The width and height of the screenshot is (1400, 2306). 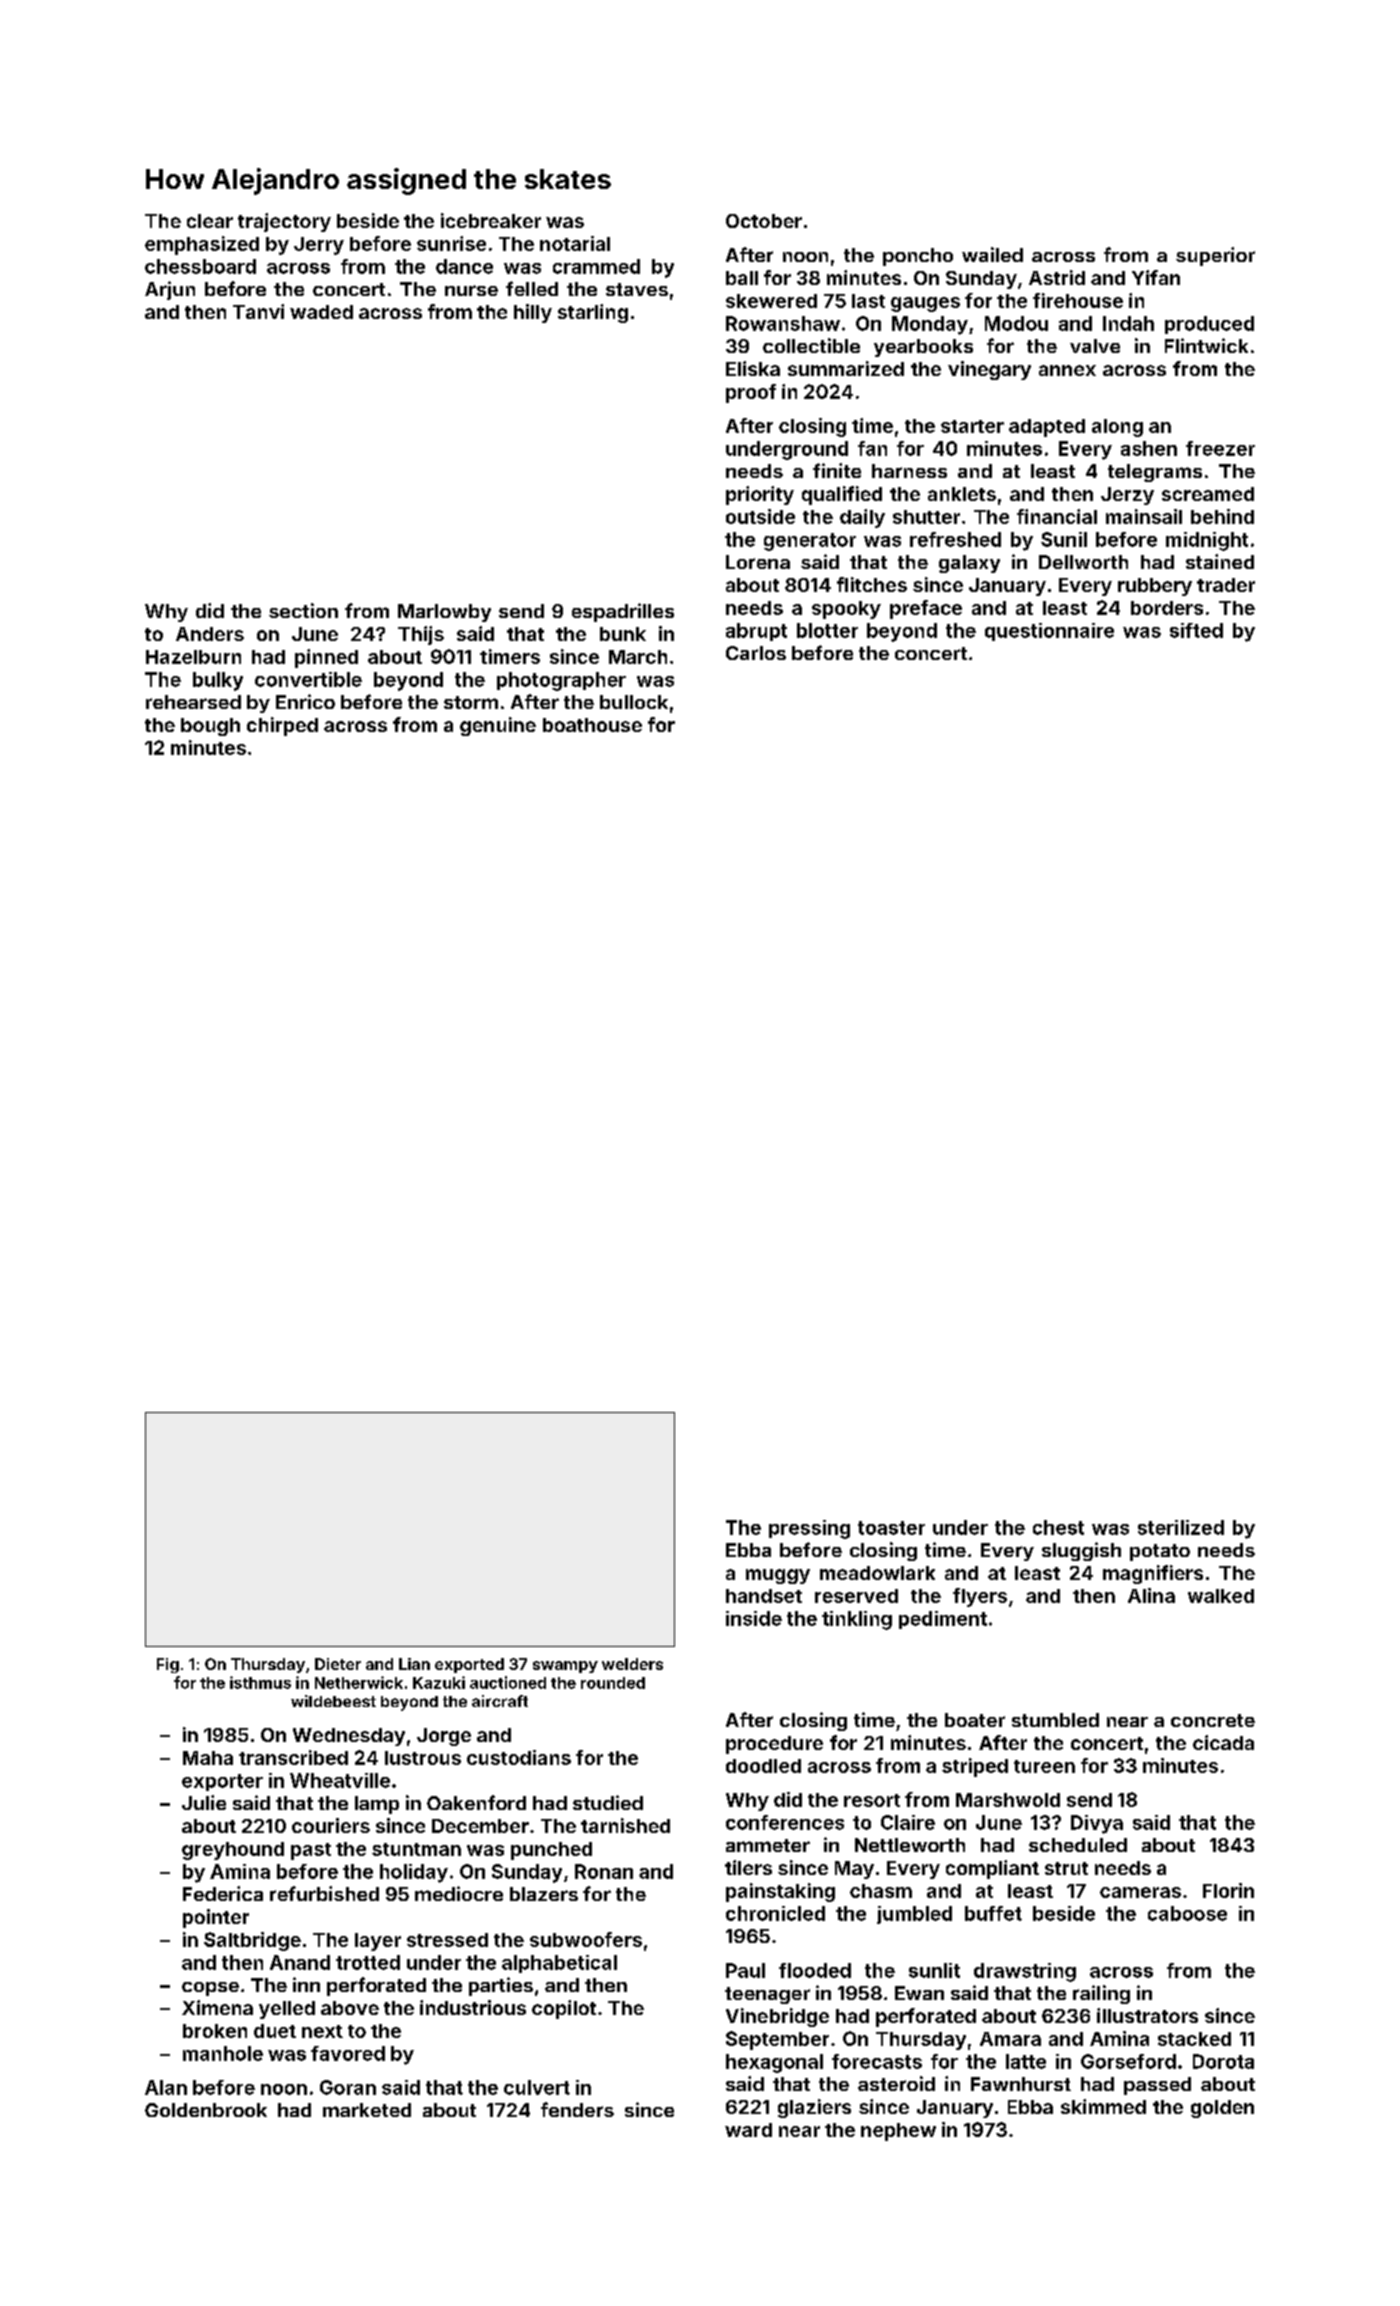 I want to click on questionnaire, so click(x=1049, y=632).
